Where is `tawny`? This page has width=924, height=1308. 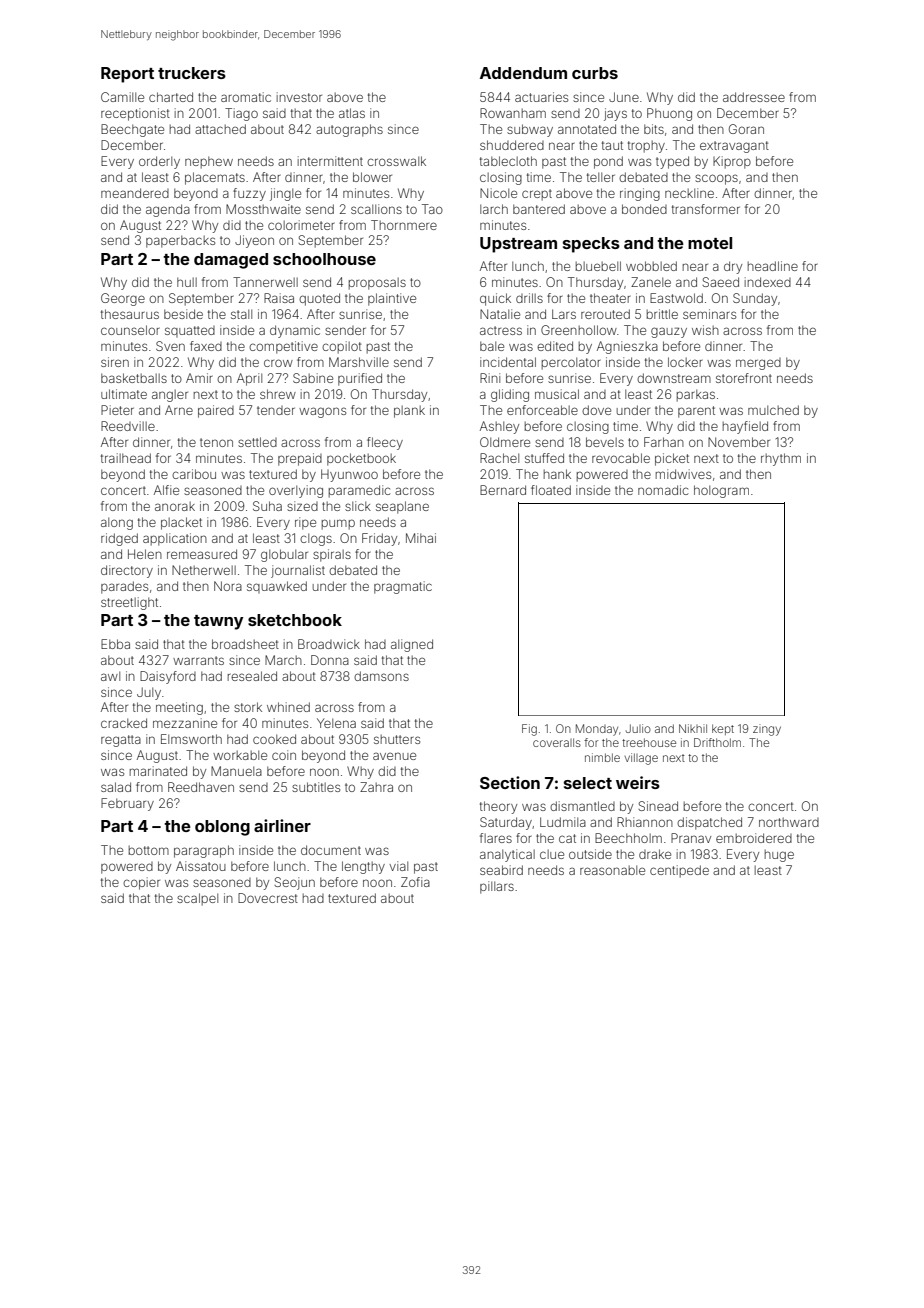
tawny is located at coordinates (219, 622).
